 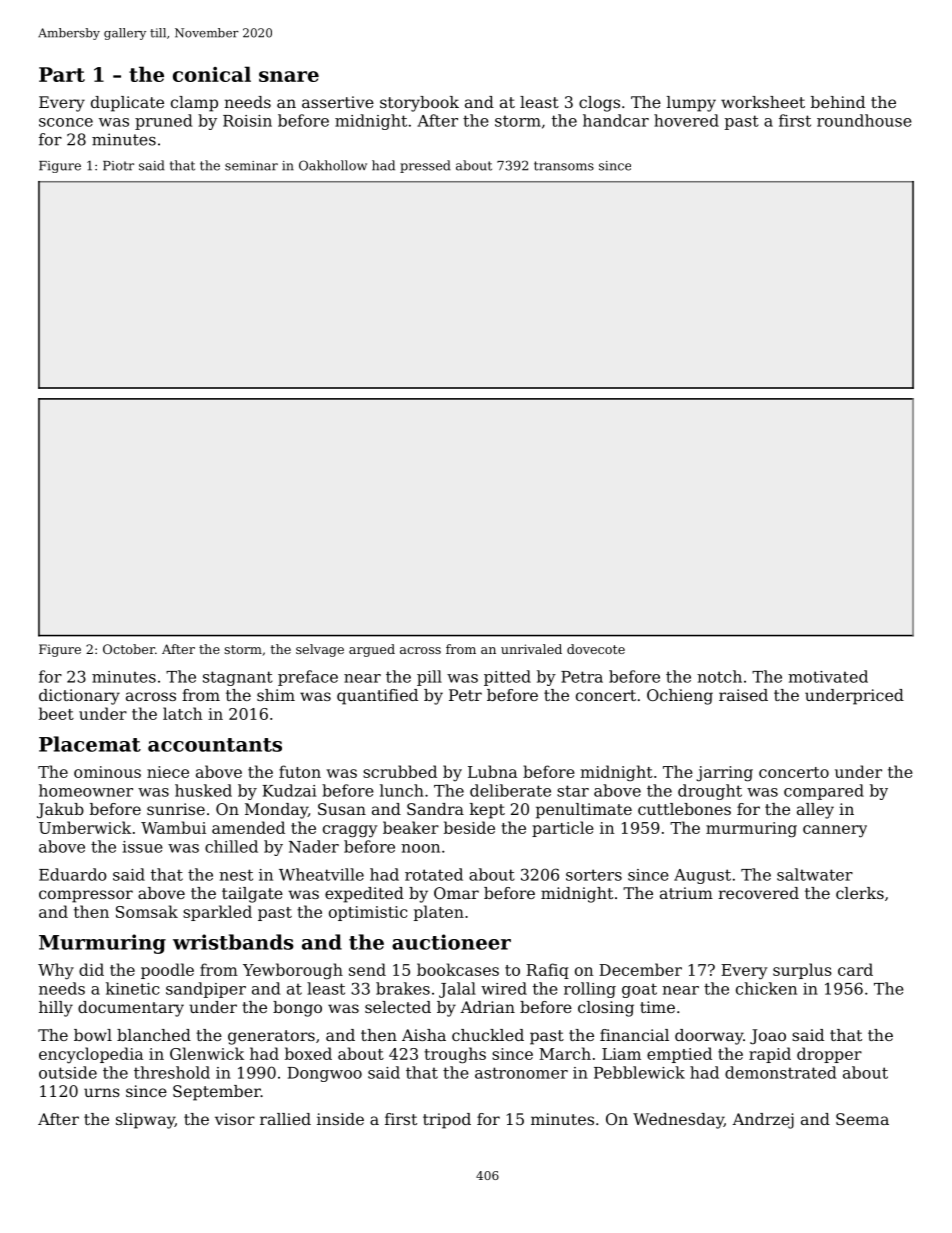 What do you see at coordinates (235, 1119) in the page?
I see `visor` at bounding box center [235, 1119].
